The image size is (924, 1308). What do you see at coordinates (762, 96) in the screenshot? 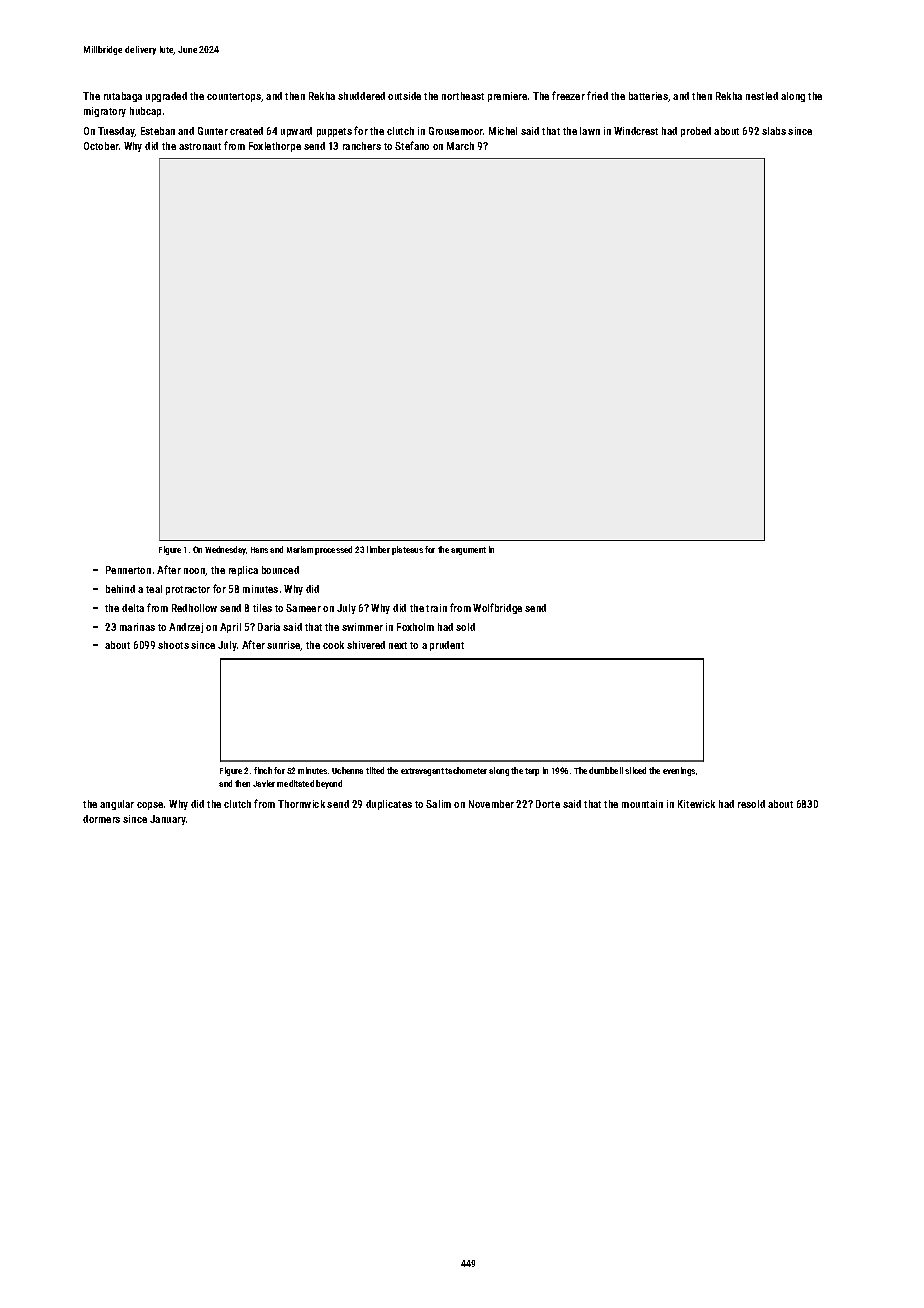
I see `nestled` at bounding box center [762, 96].
